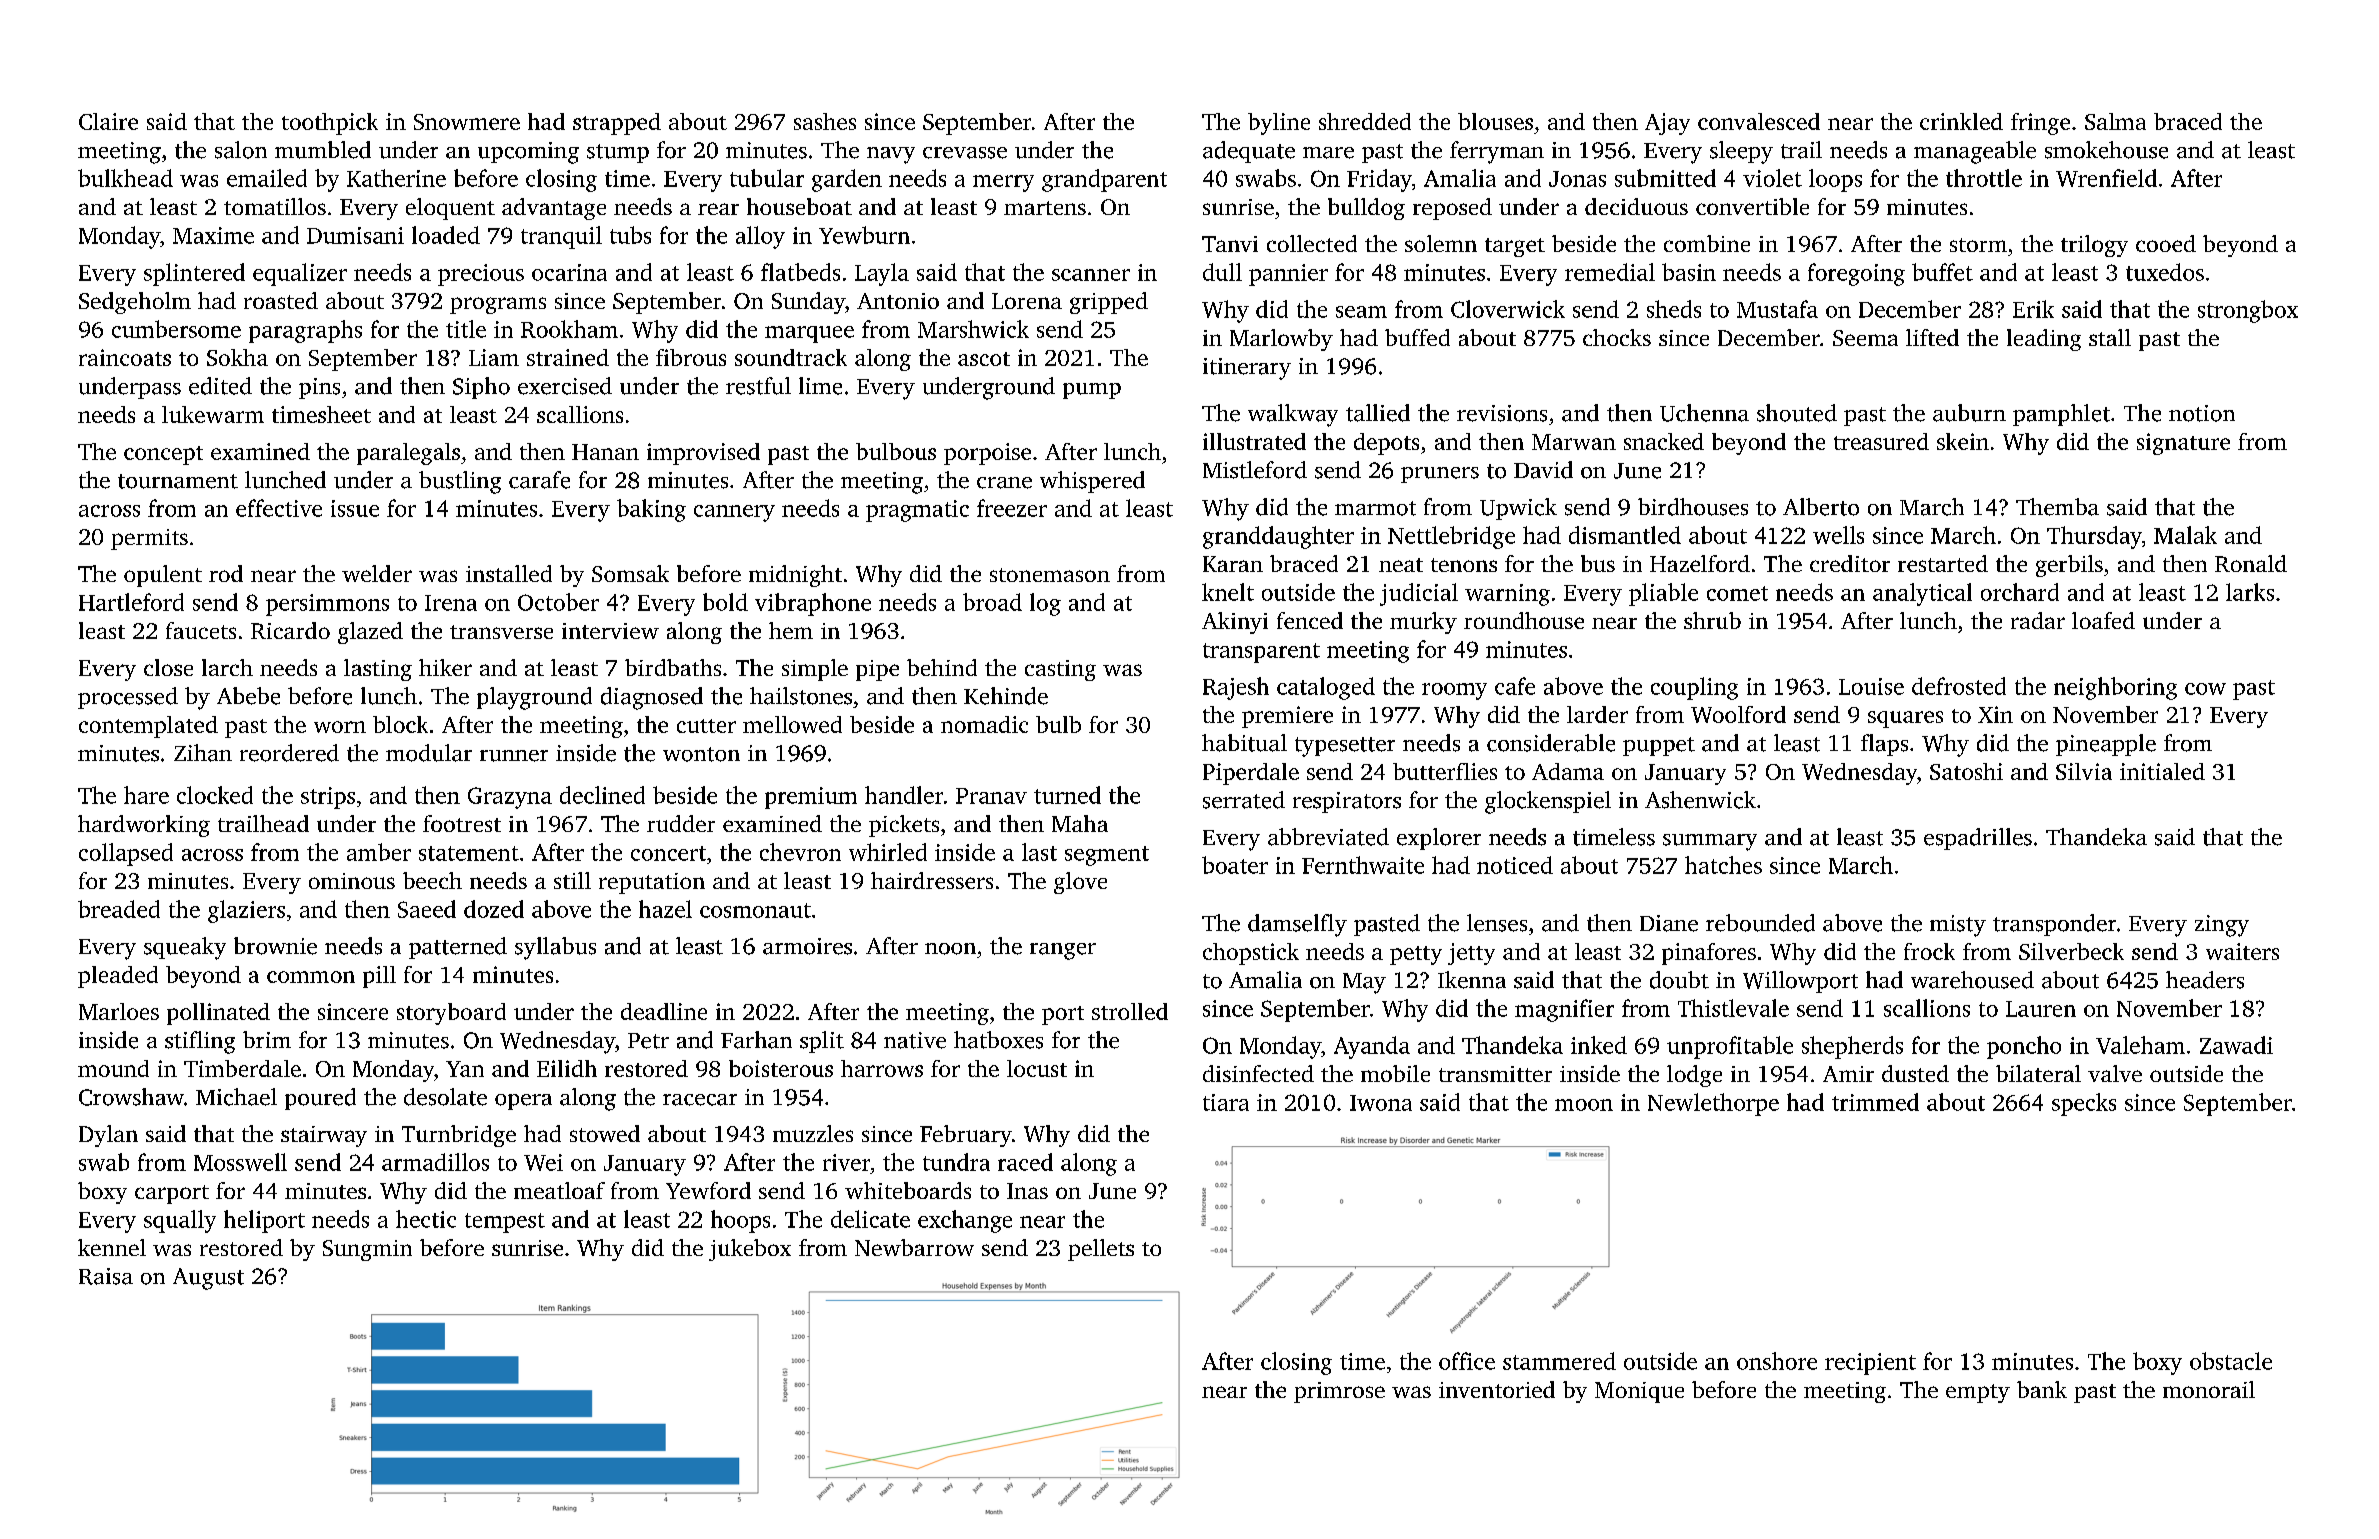 This image has height=1539, width=2379. Describe the element at coordinates (917, 511) in the image. I see `pragmatic` at that location.
